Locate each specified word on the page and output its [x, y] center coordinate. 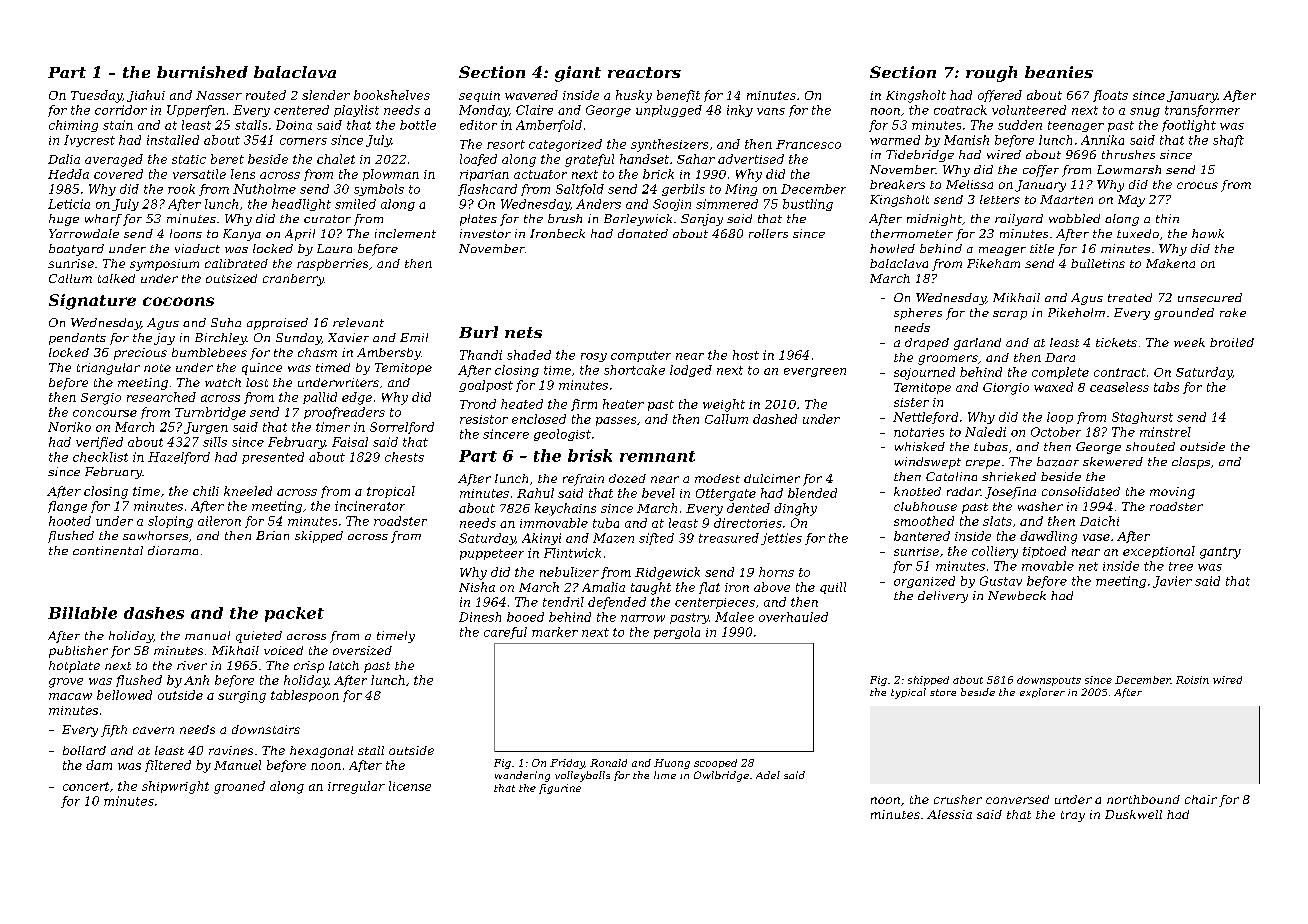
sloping [170, 522]
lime [665, 775]
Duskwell [1133, 814]
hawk [1208, 233]
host [746, 355]
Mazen [613, 538]
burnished [202, 72]
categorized [565, 145]
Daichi [1099, 521]
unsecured [1210, 297]
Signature [92, 302]
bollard [84, 750]
